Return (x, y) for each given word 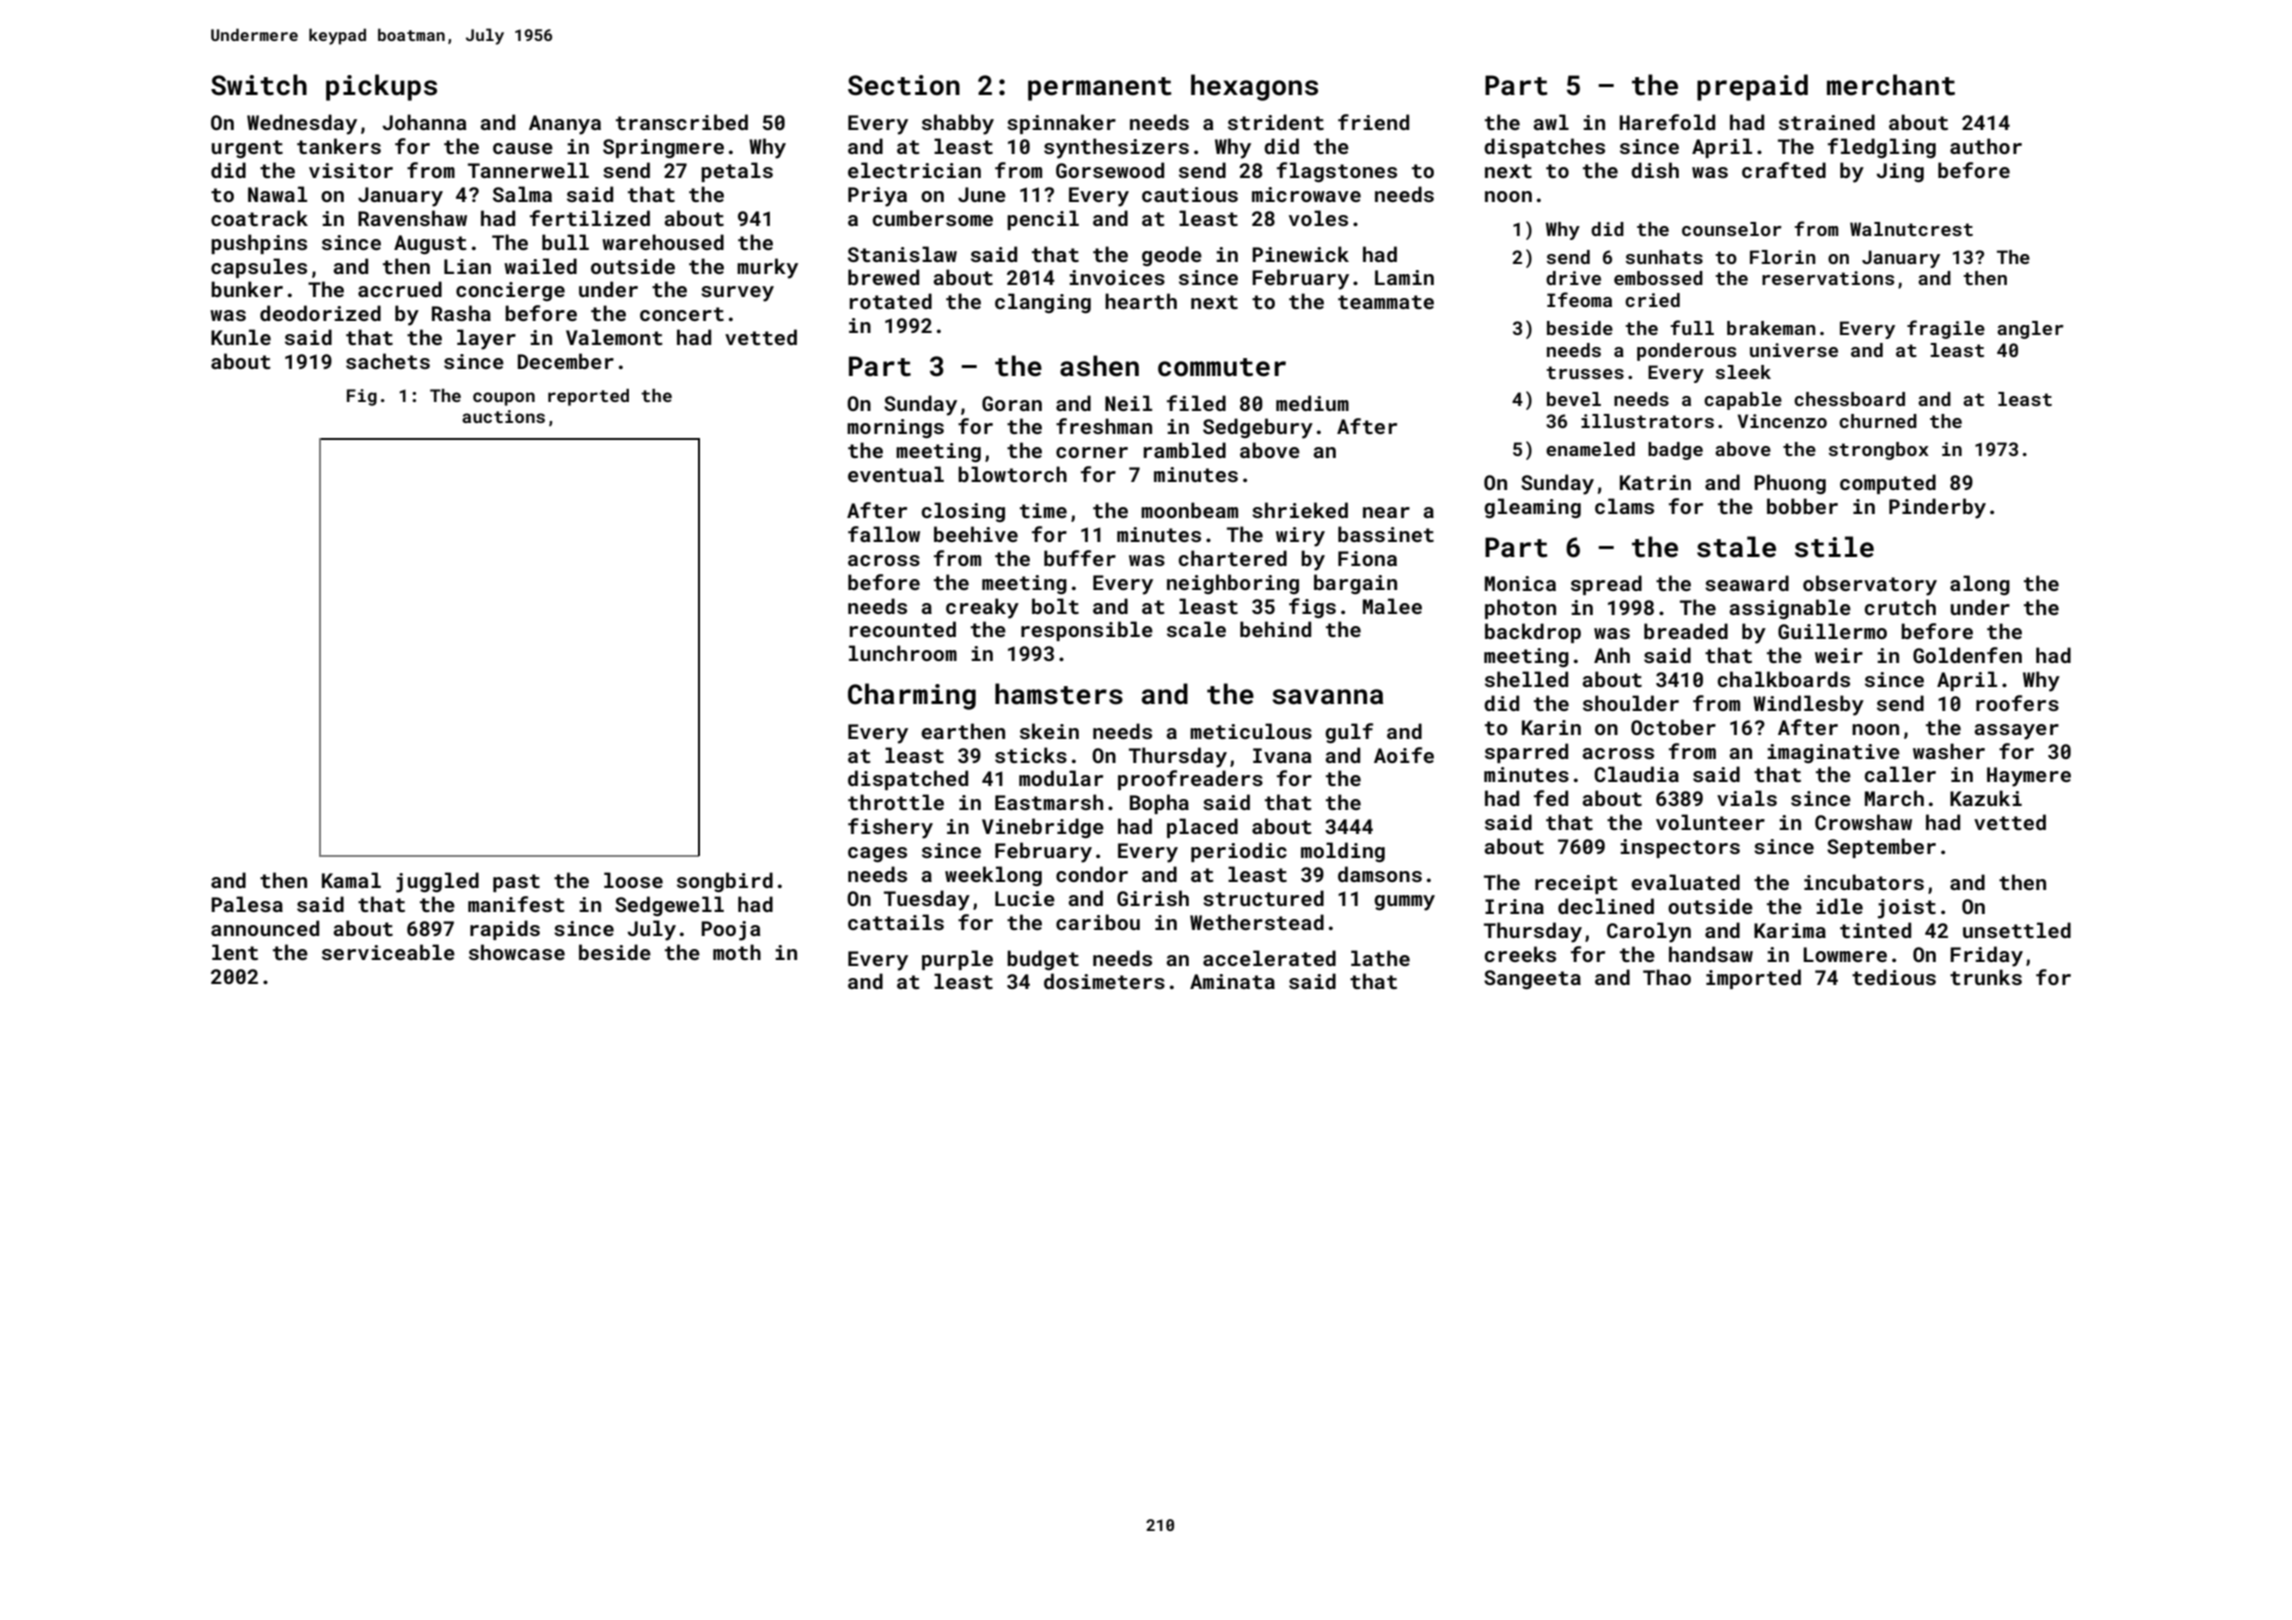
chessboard (1849, 399)
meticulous (1251, 731)
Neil (1128, 403)
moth (737, 952)
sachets (388, 361)
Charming (912, 696)
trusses (1585, 372)
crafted (1784, 170)
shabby (958, 124)
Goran (1012, 403)
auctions (503, 416)
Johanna (424, 122)
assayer (2016, 732)
